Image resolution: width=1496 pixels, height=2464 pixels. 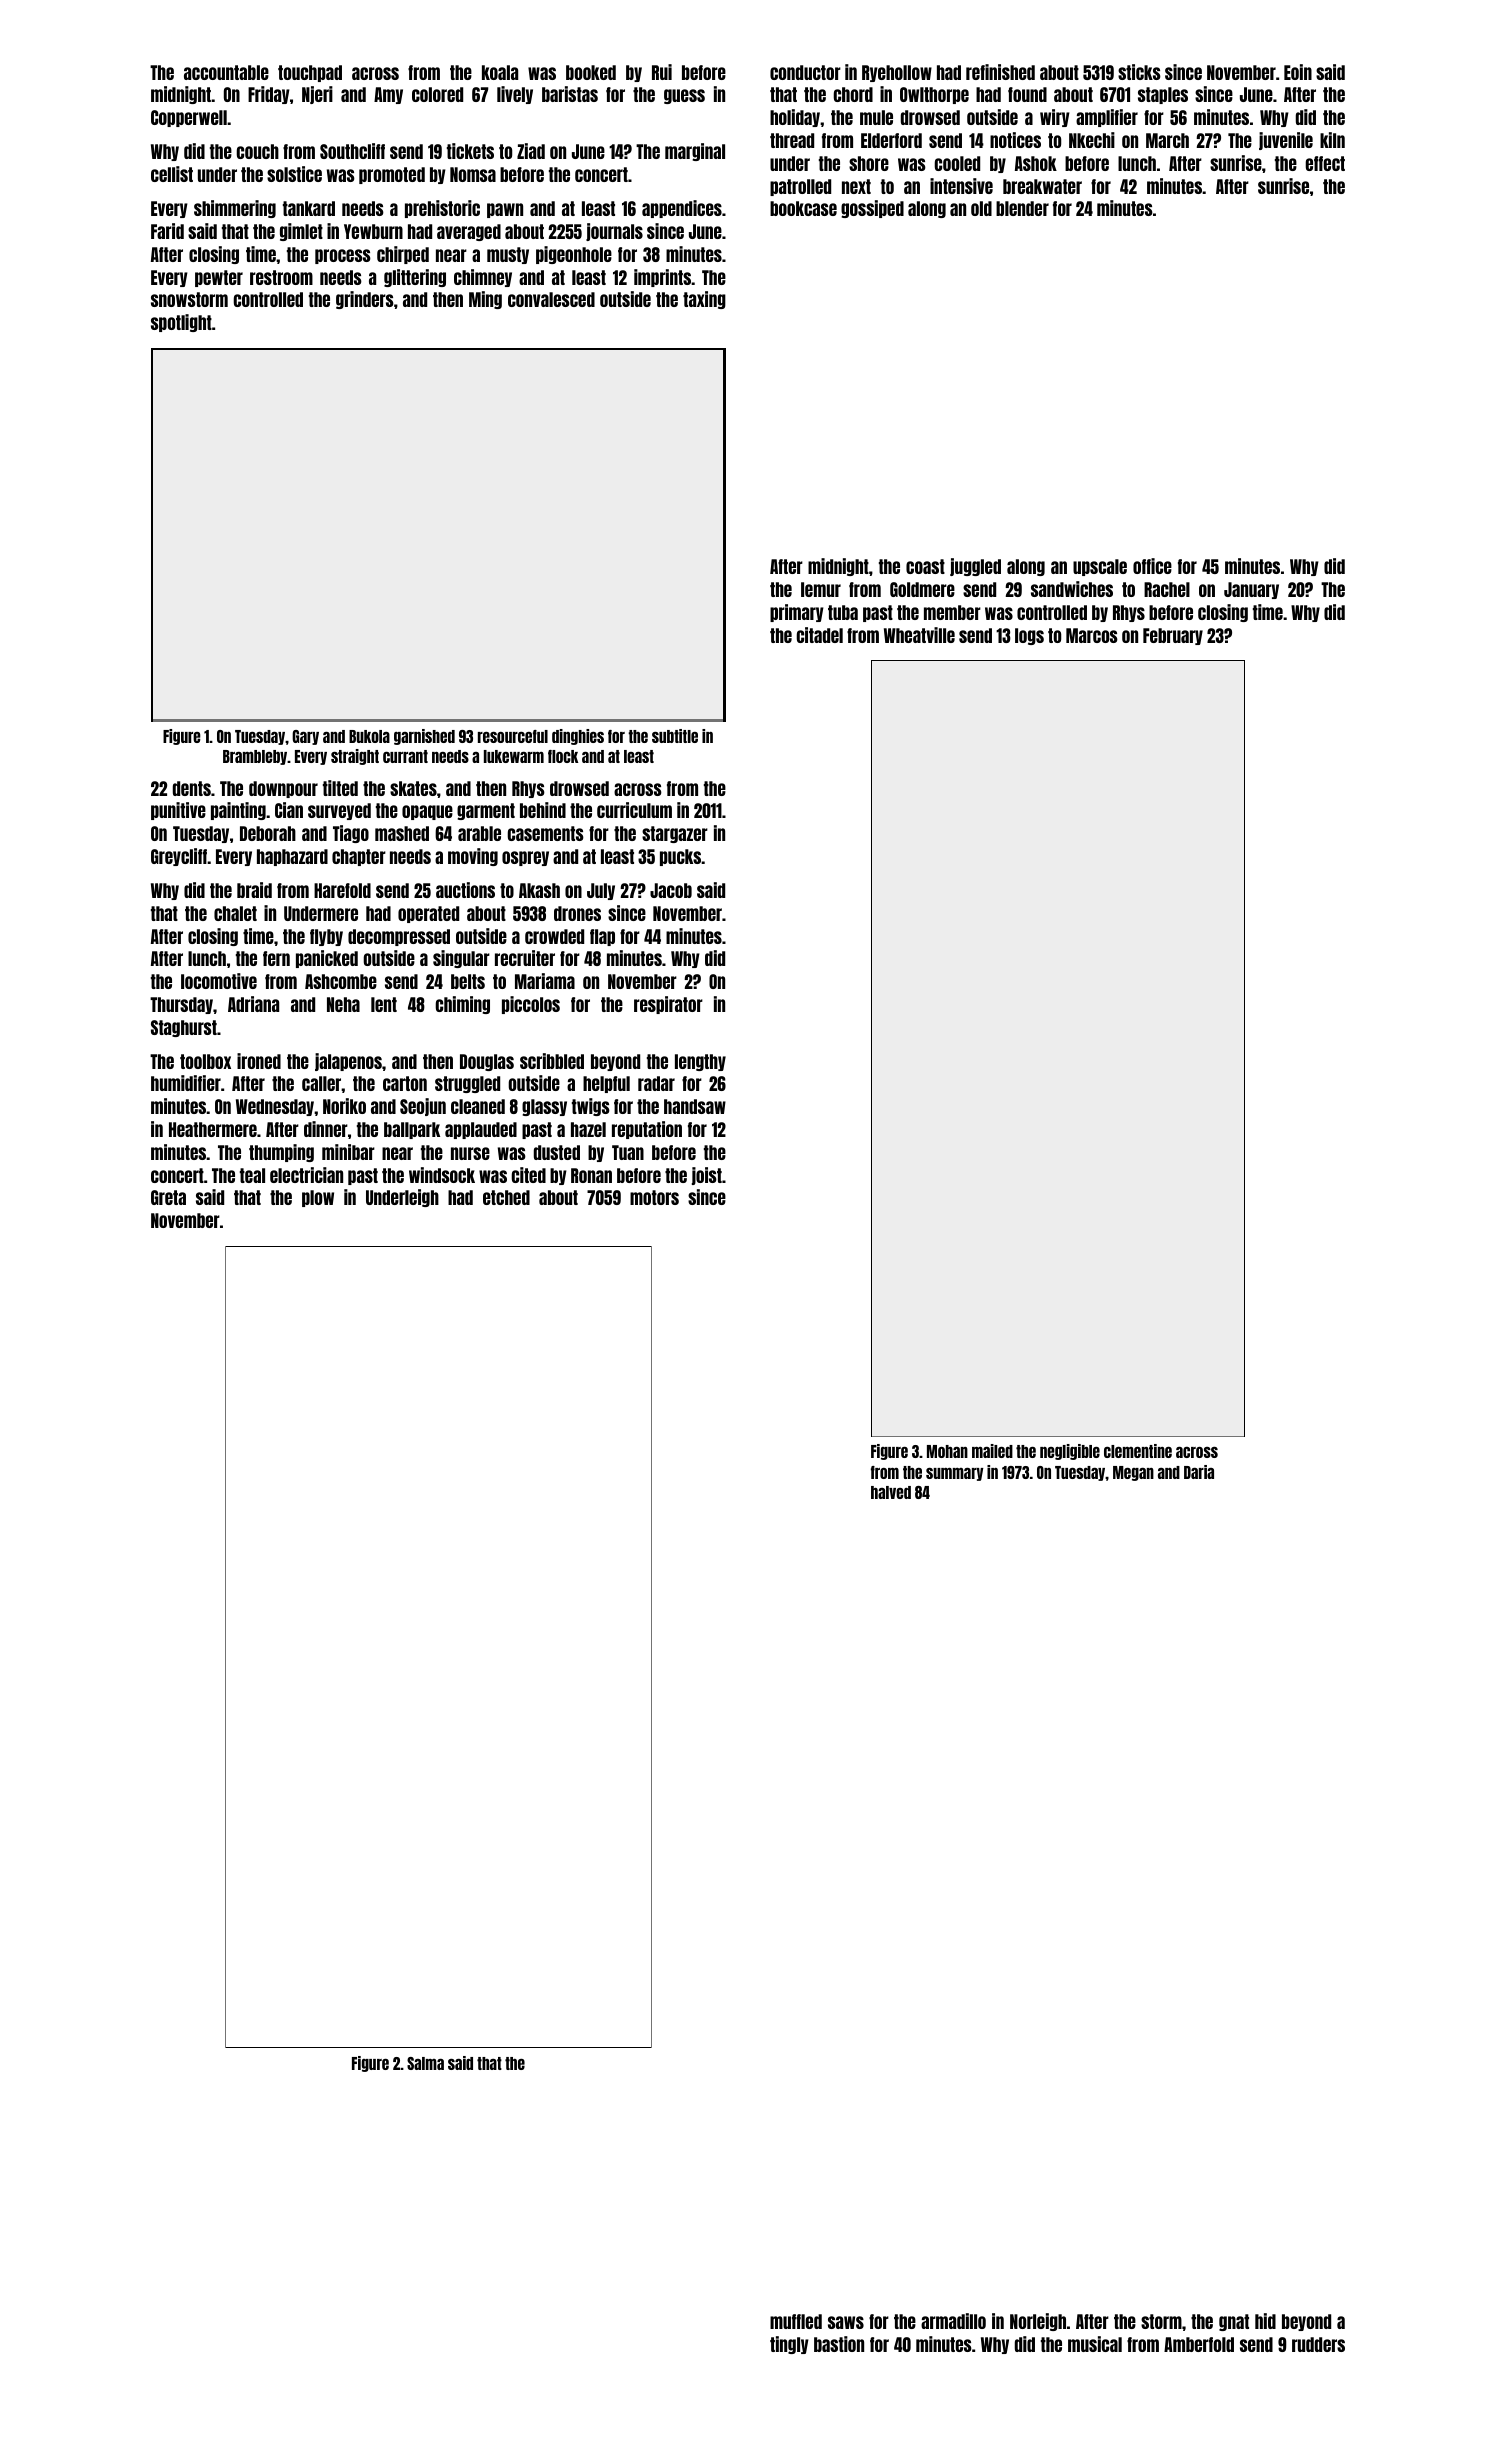 I want to click on tingly, so click(x=789, y=2345).
